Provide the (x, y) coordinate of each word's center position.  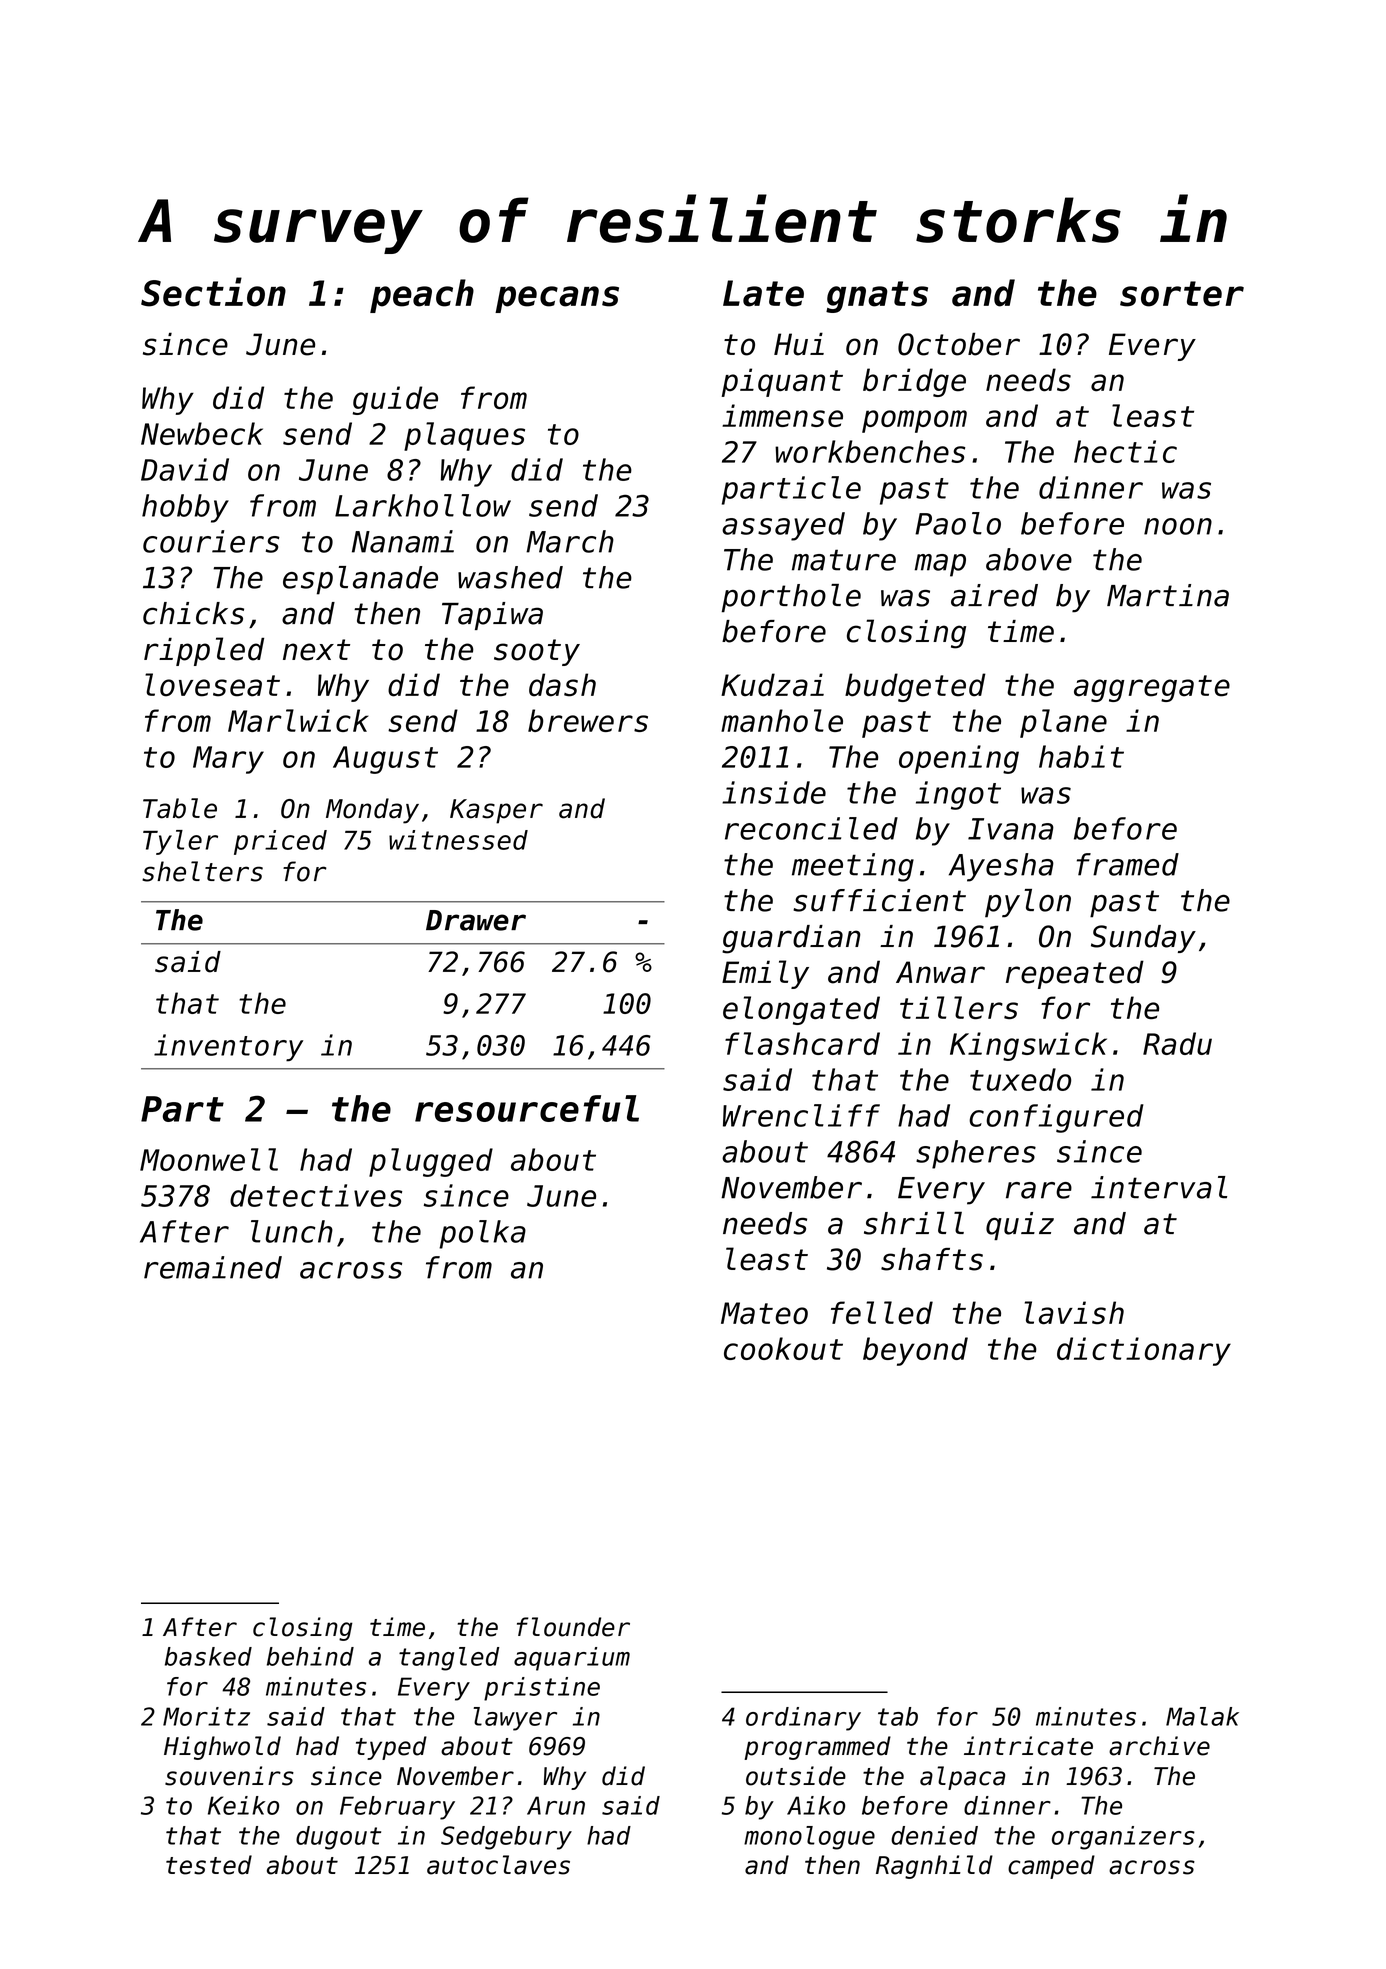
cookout (783, 1348)
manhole (782, 720)
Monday (372, 811)
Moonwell (209, 1159)
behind (310, 1656)
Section (213, 292)
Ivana (1011, 829)
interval (1159, 1187)
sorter (1182, 294)
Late (763, 293)
